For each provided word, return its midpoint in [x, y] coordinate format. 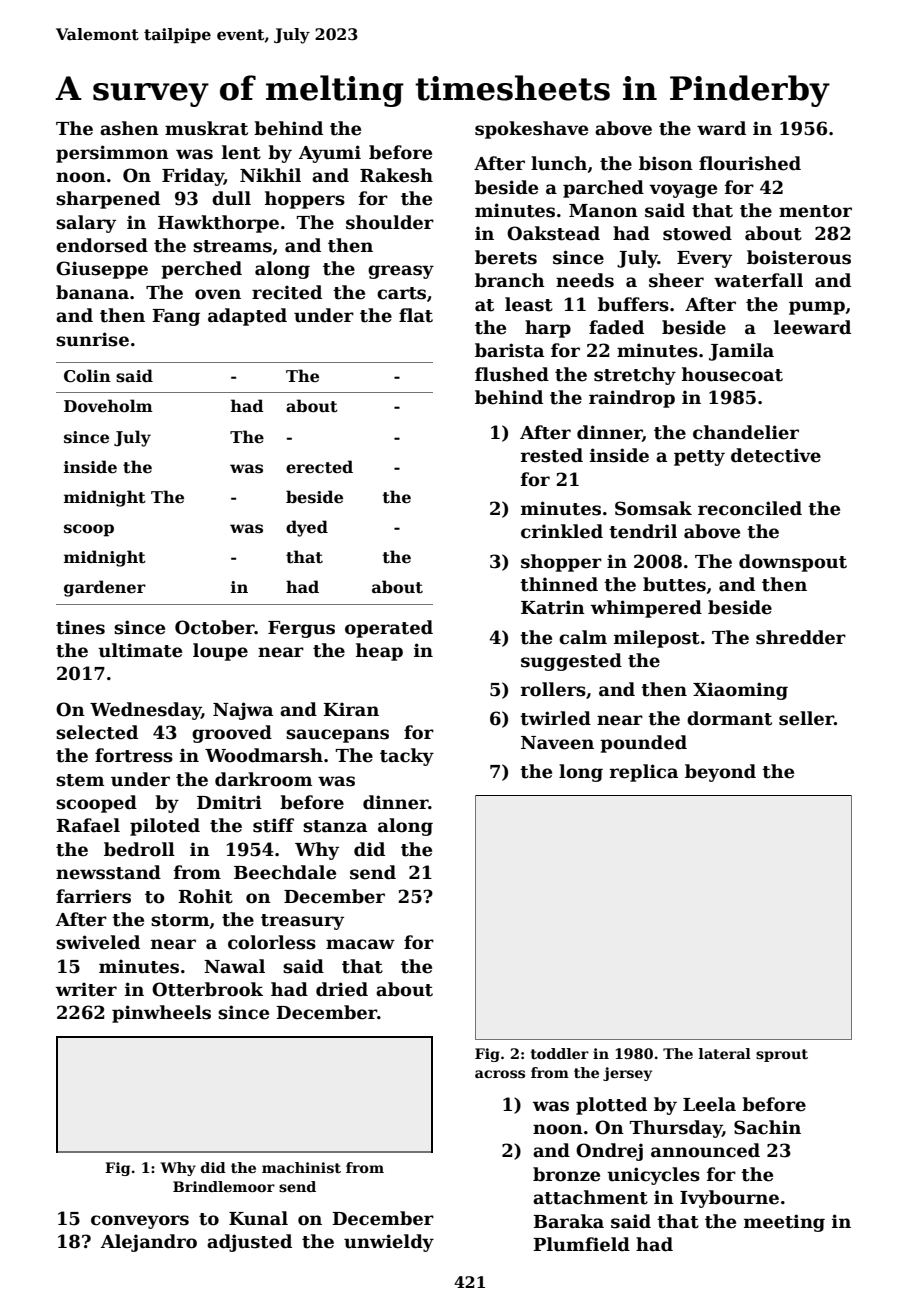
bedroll [139, 849]
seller [806, 718]
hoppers [305, 200]
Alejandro [149, 1243]
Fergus [301, 629]
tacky [407, 757]
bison [666, 163]
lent [241, 152]
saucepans [337, 736]
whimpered [646, 609]
